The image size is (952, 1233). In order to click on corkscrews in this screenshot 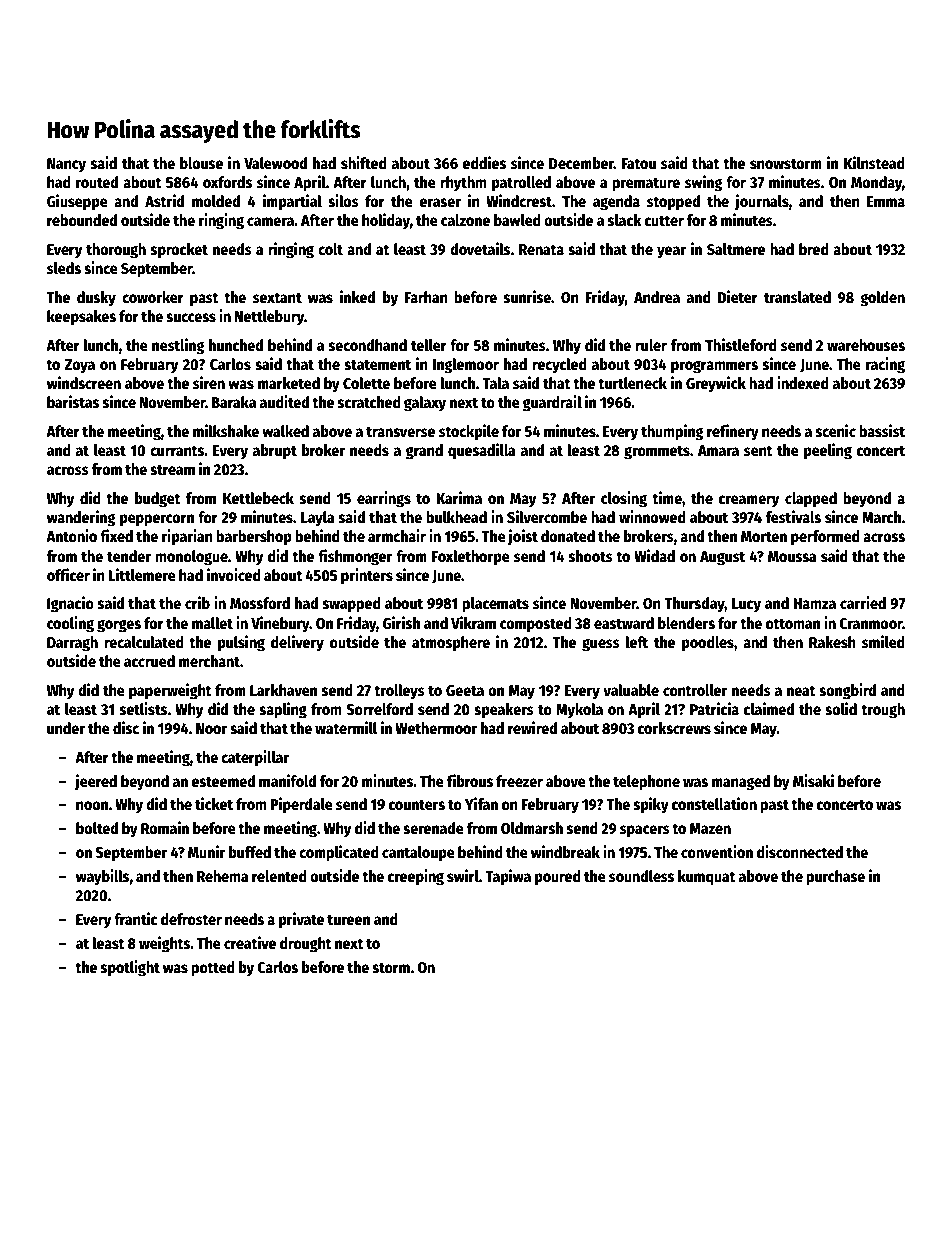, I will do `click(674, 728)`.
